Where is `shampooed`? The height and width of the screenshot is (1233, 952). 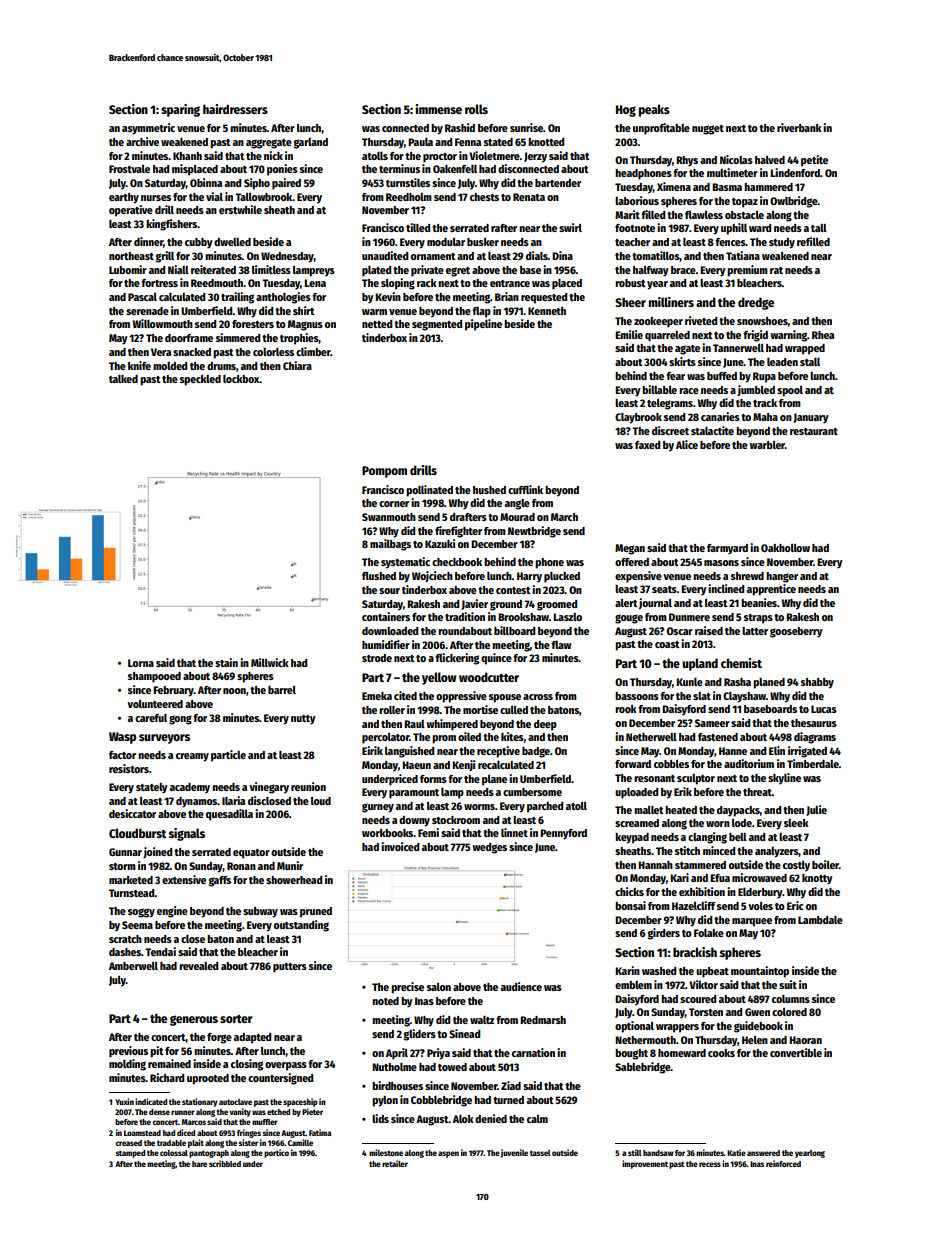 shampooed is located at coordinates (154, 677).
